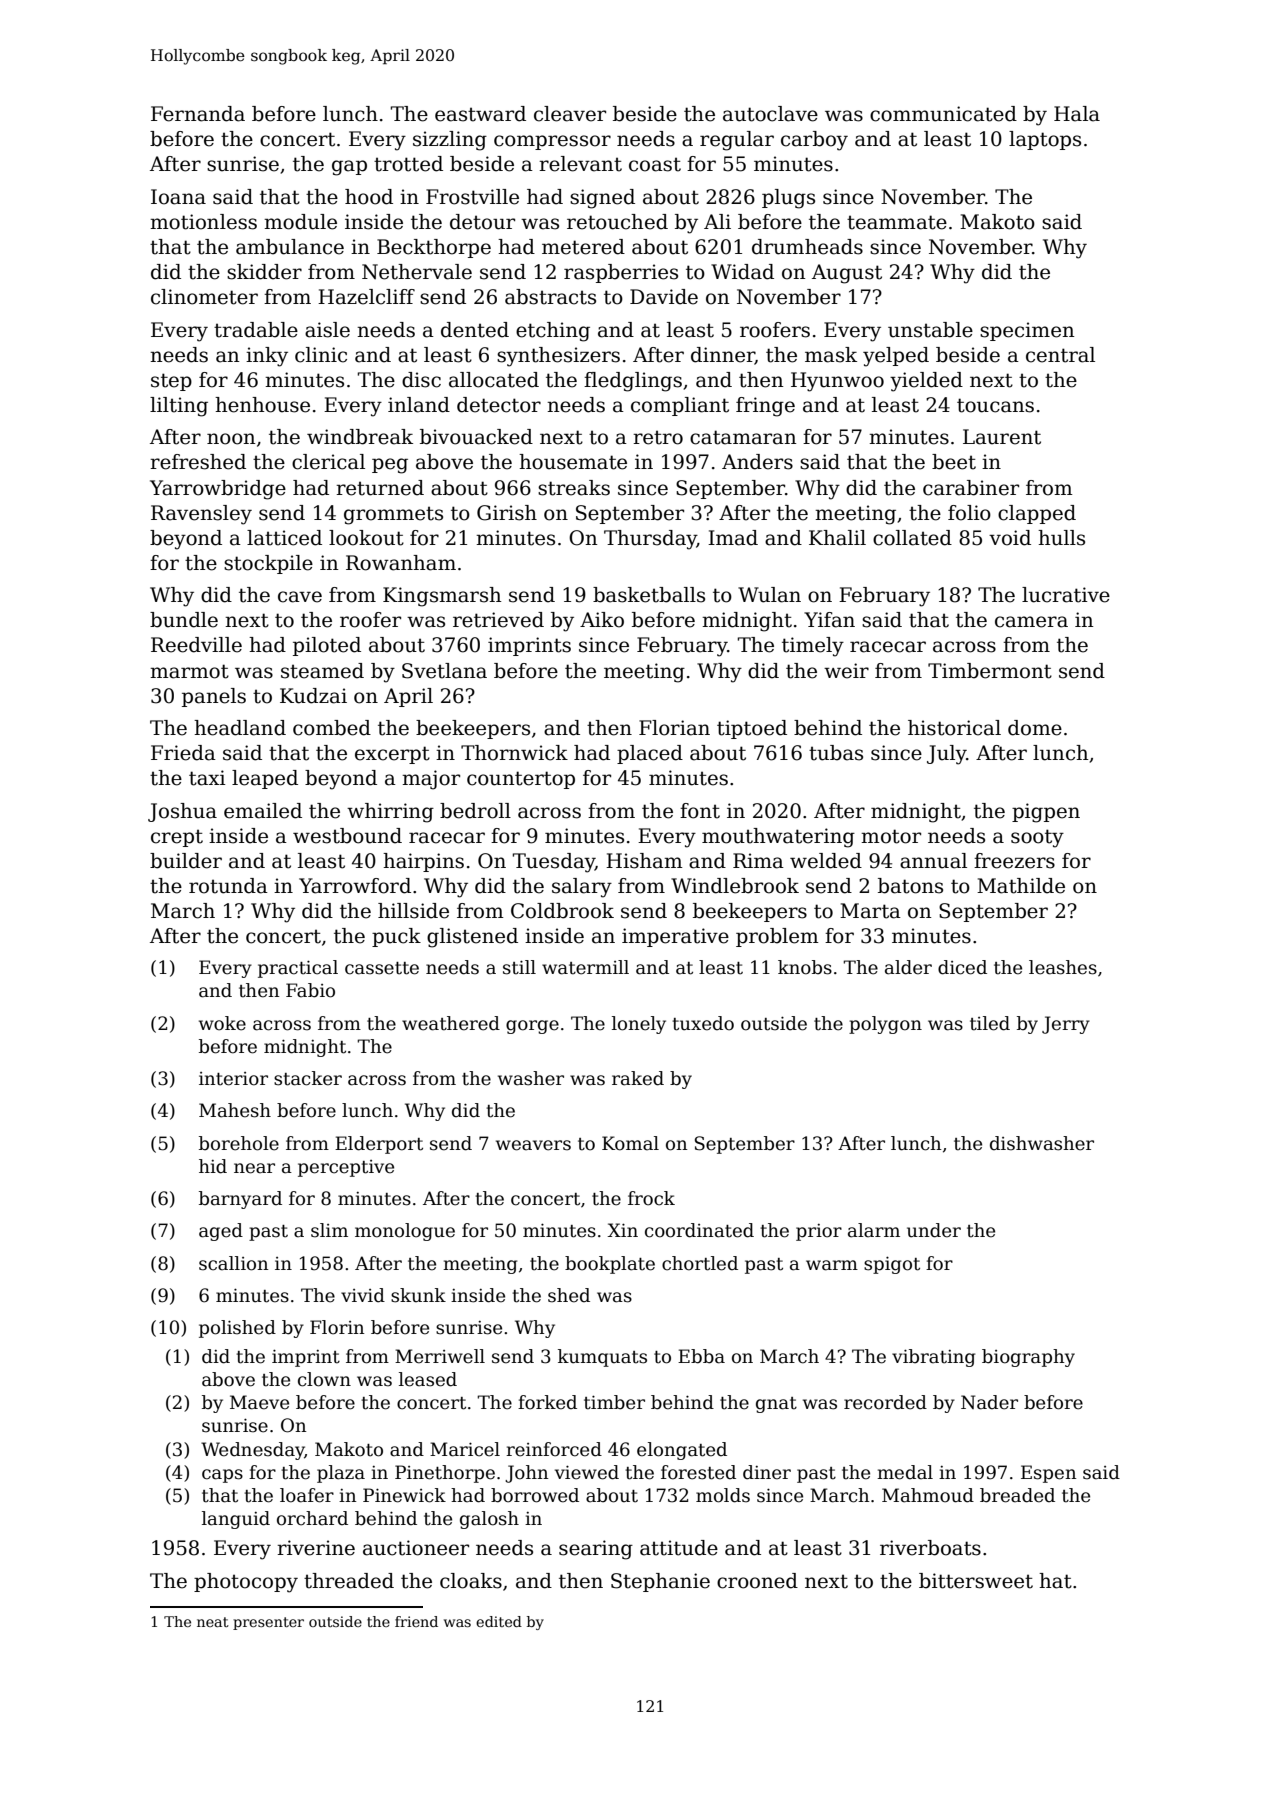 This page has height=1797, width=1271. Describe the element at coordinates (602, 199) in the page. I see `signed` at that location.
